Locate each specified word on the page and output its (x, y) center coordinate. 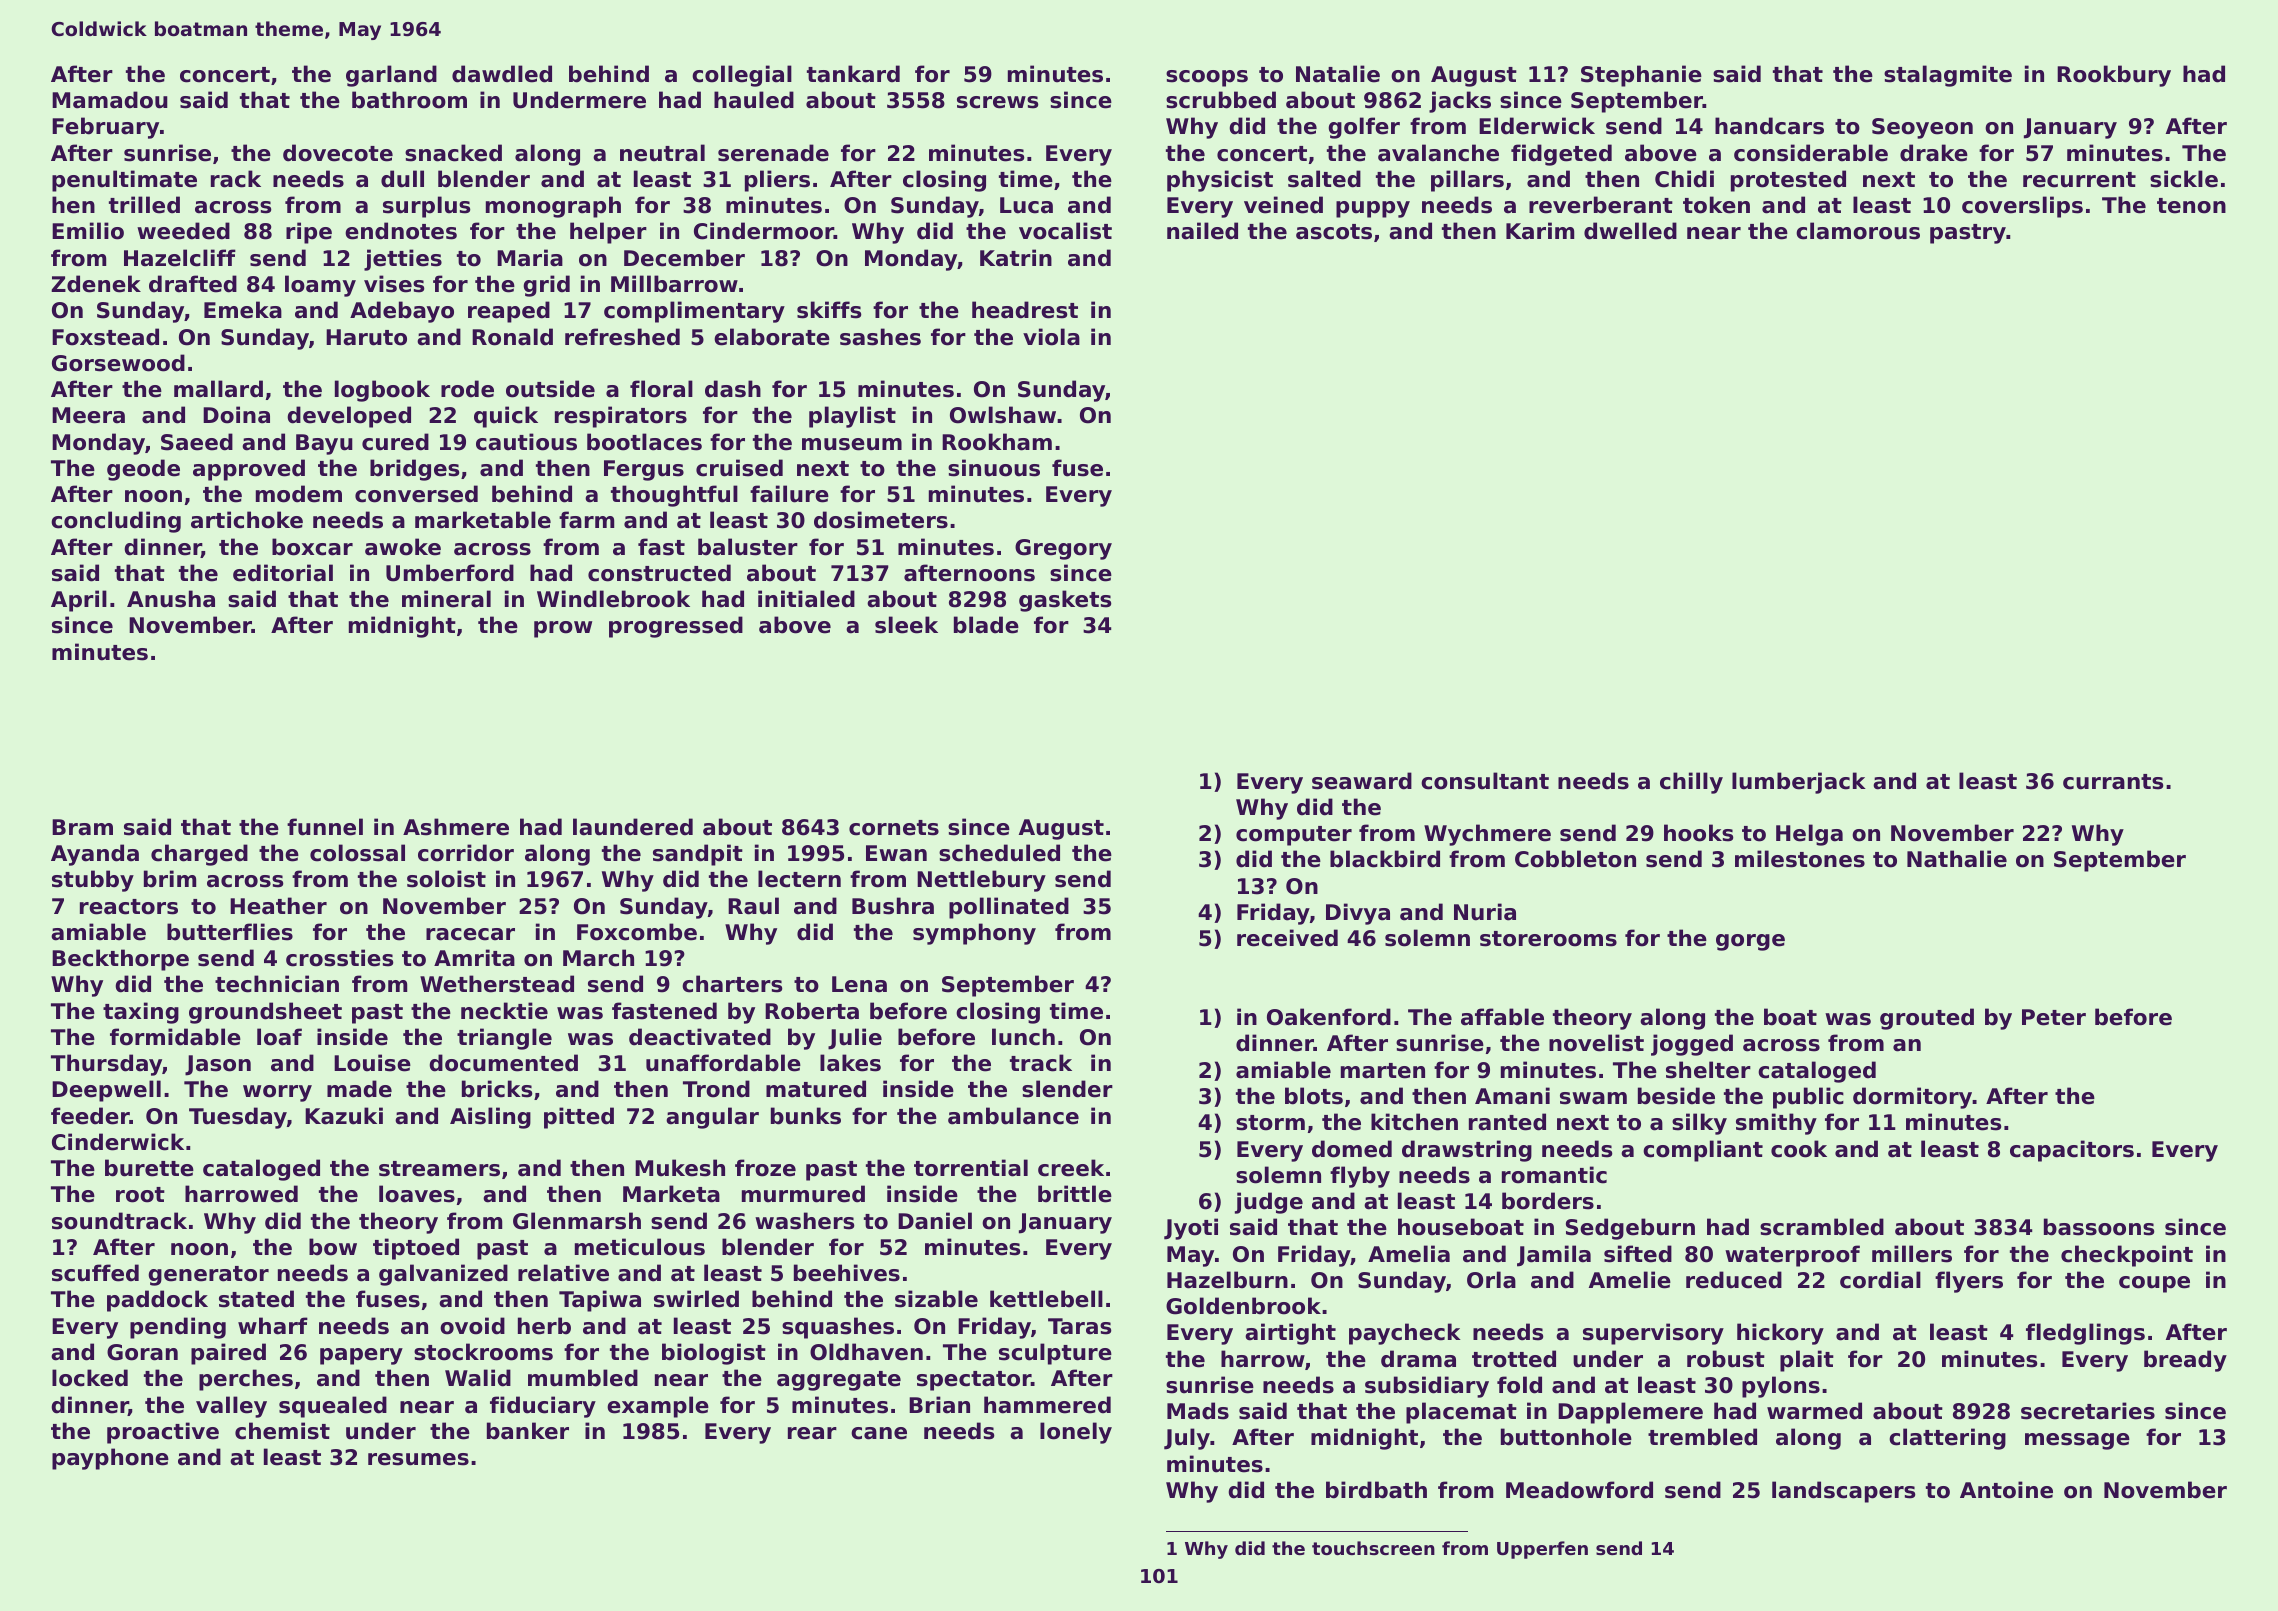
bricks (497, 1089)
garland (391, 76)
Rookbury (2114, 76)
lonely (1076, 1433)
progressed (676, 627)
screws (998, 102)
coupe (2154, 1284)
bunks (806, 1116)
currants (2113, 782)
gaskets (1065, 601)
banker (528, 1431)
